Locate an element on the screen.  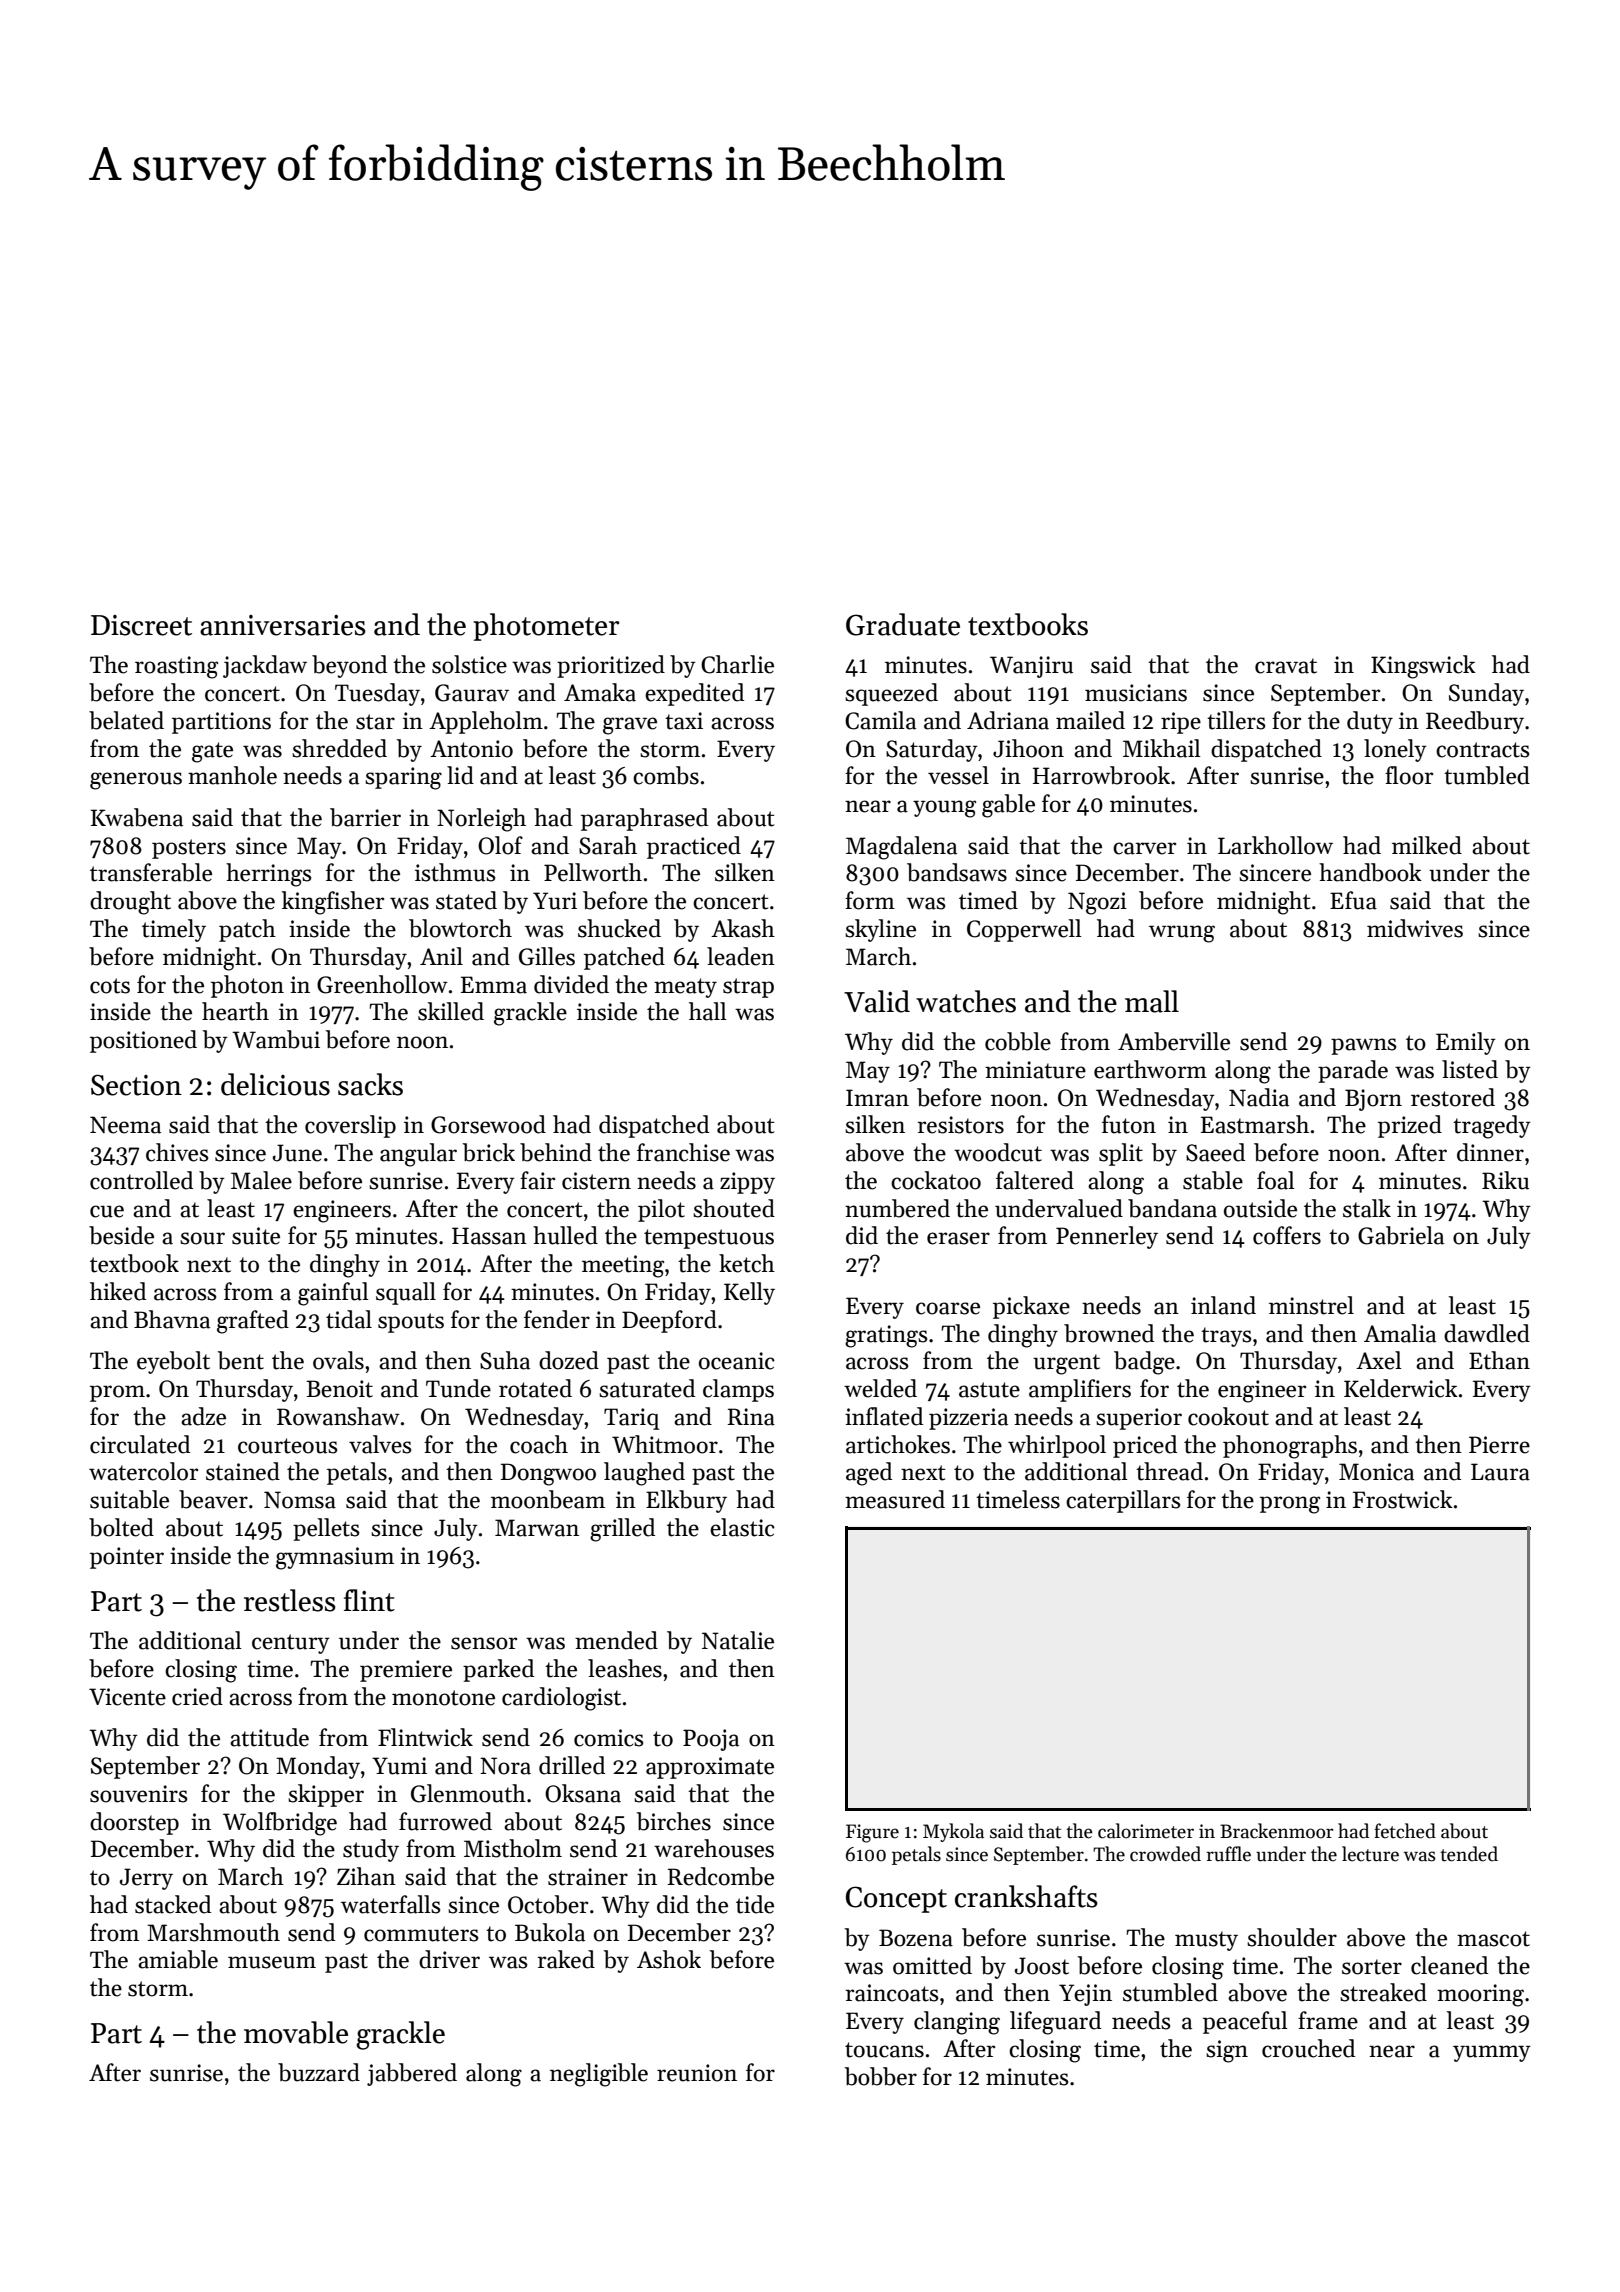
reunion is located at coordinates (697, 2073).
